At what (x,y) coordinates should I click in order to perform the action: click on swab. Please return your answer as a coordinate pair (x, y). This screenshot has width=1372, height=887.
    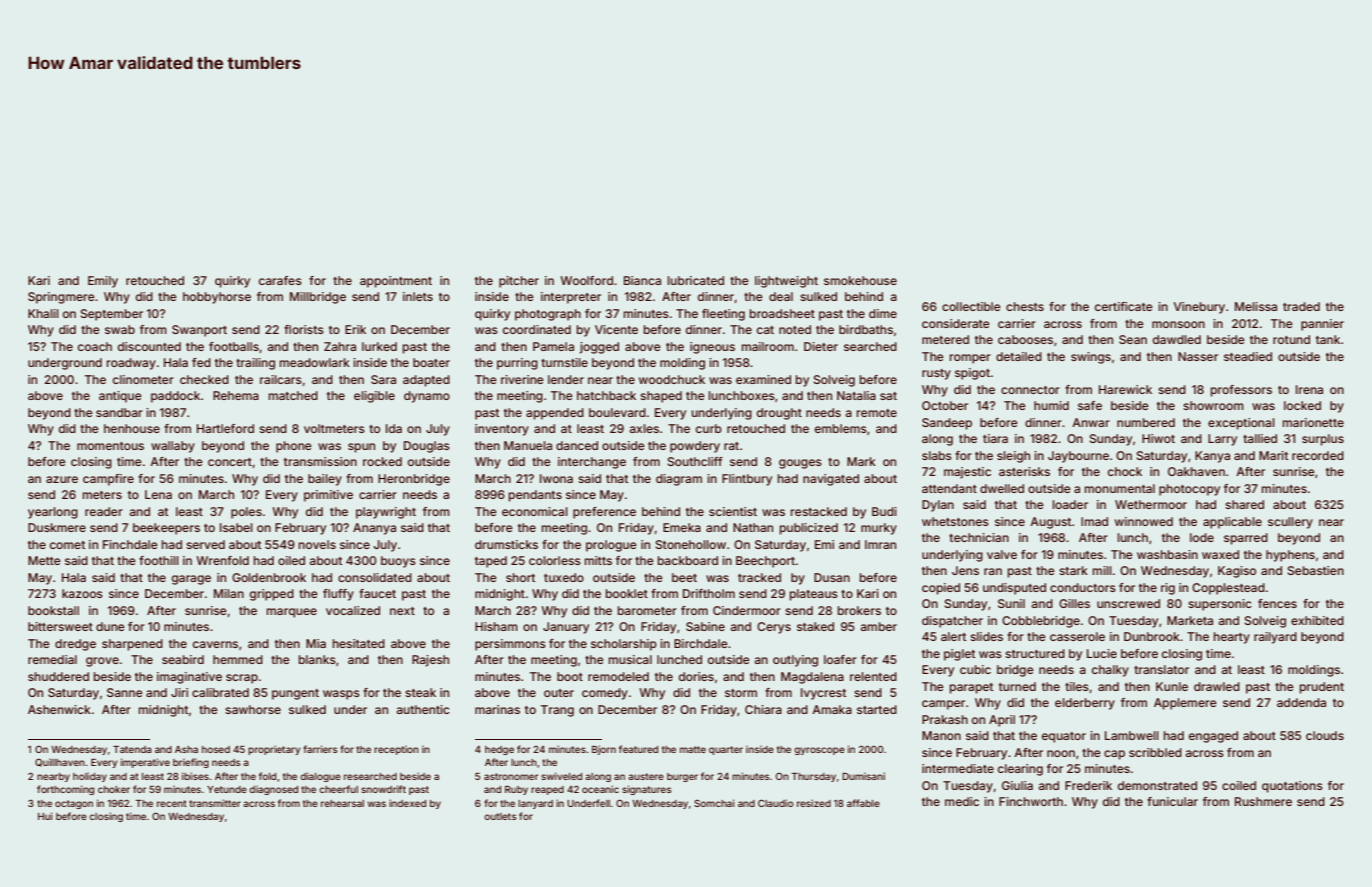
    Looking at the image, I should click on (120, 329).
